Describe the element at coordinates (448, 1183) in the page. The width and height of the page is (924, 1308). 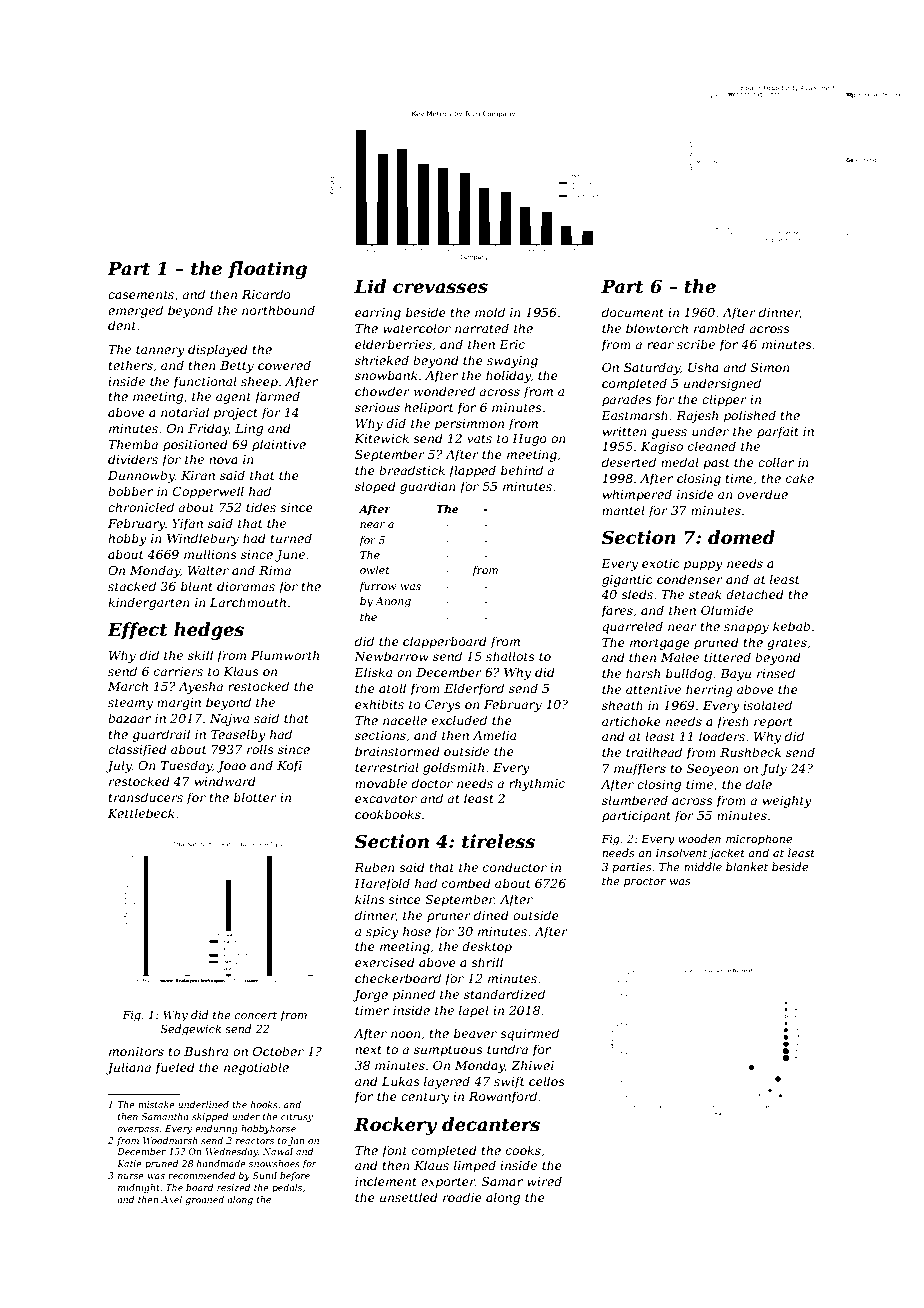
I see `exporter` at that location.
